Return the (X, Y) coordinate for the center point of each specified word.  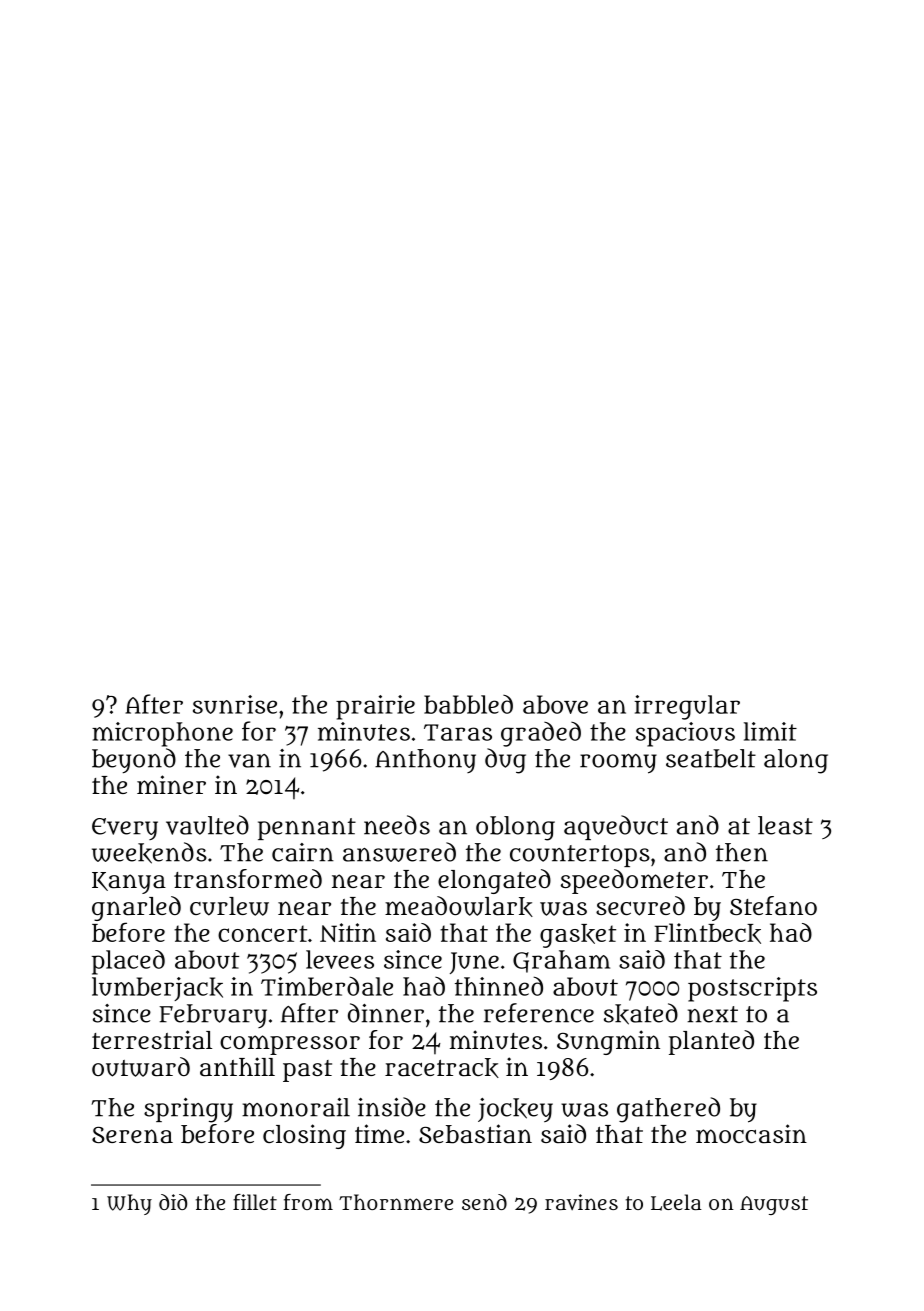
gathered (668, 1110)
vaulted (207, 825)
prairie (375, 707)
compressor (290, 1045)
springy (188, 1110)
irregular (687, 707)
